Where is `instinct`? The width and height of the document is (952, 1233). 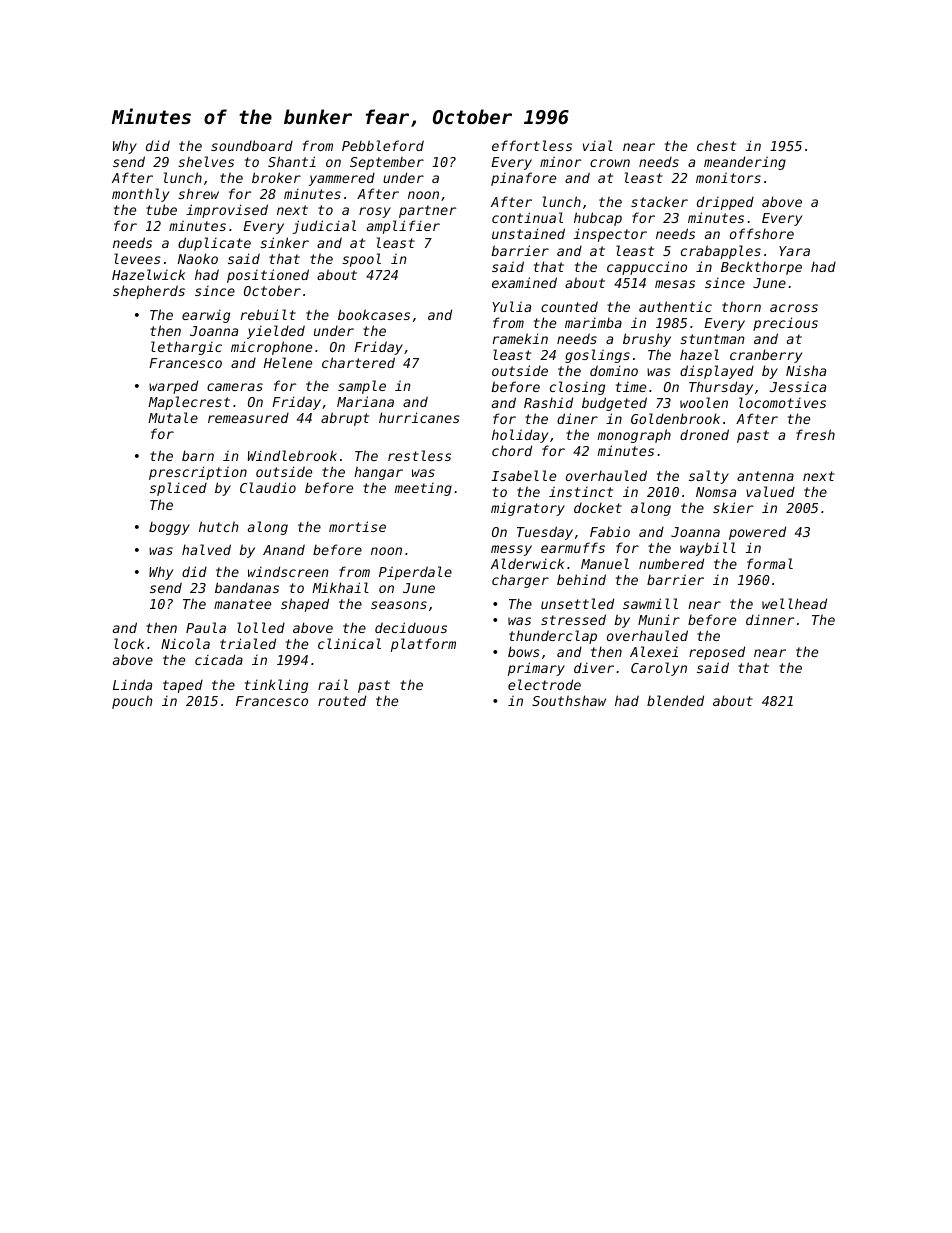 instinct is located at coordinates (581, 491).
